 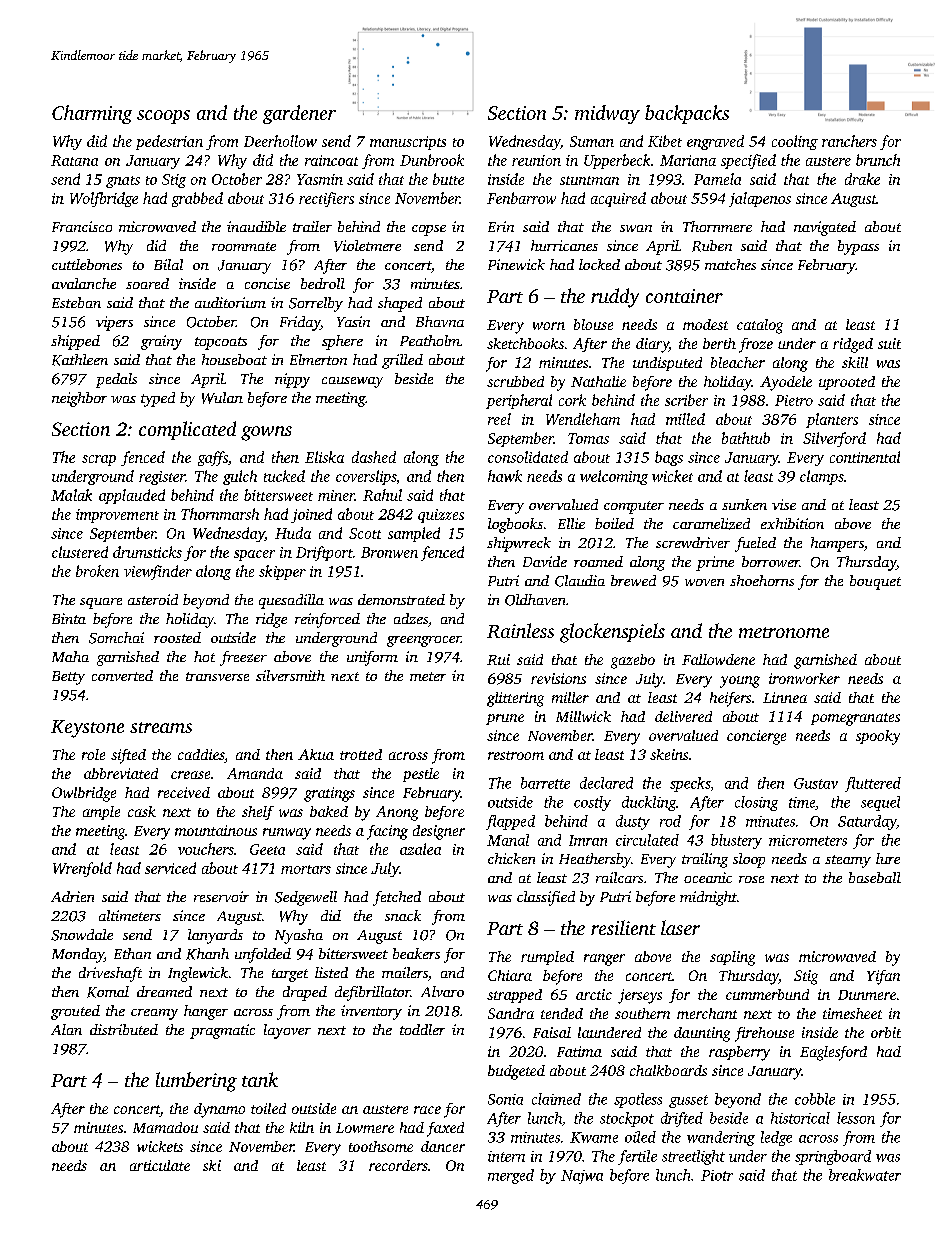 What do you see at coordinates (525, 343) in the image?
I see `sketchbooks` at bounding box center [525, 343].
